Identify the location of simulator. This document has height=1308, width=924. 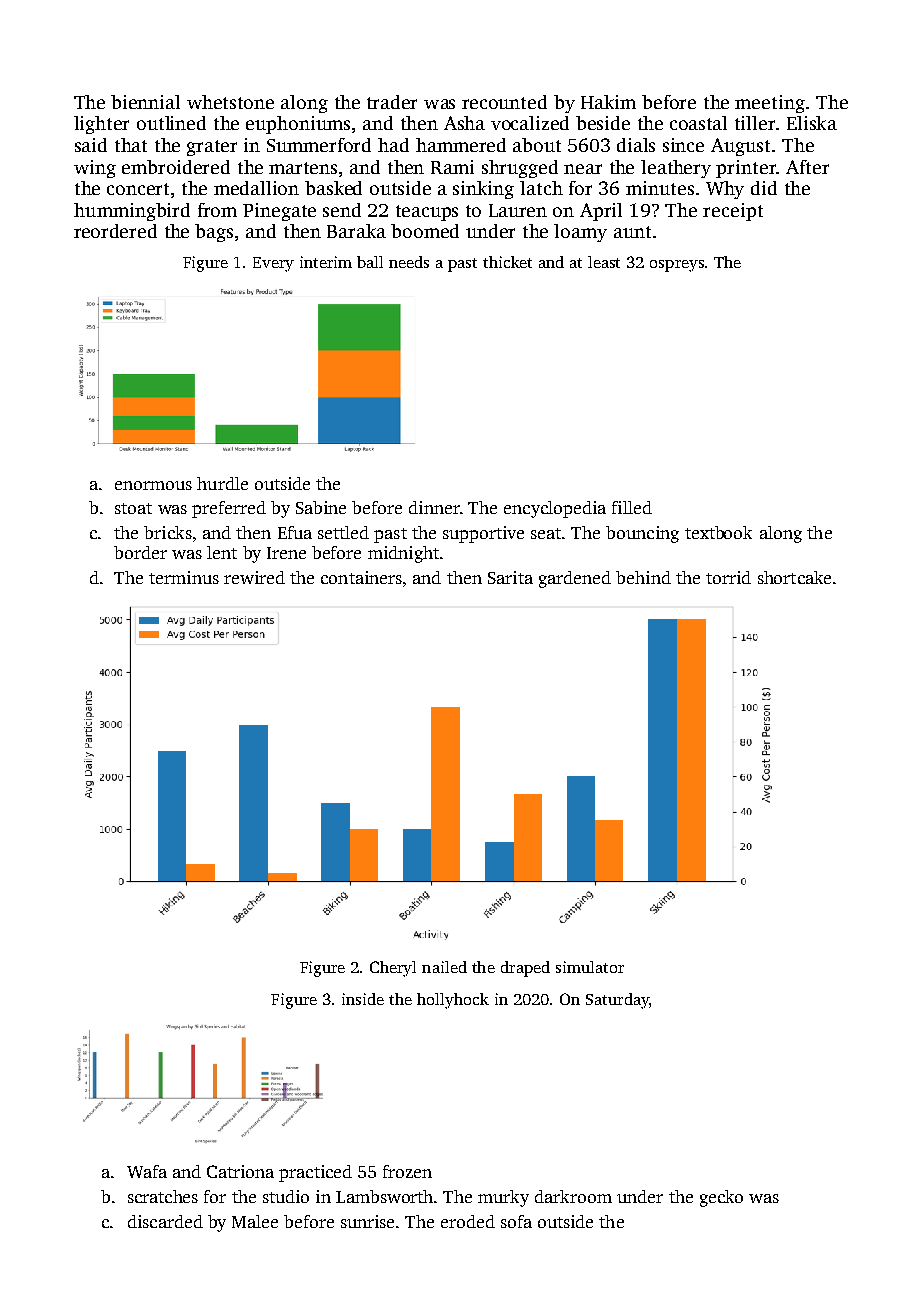
(590, 967).
